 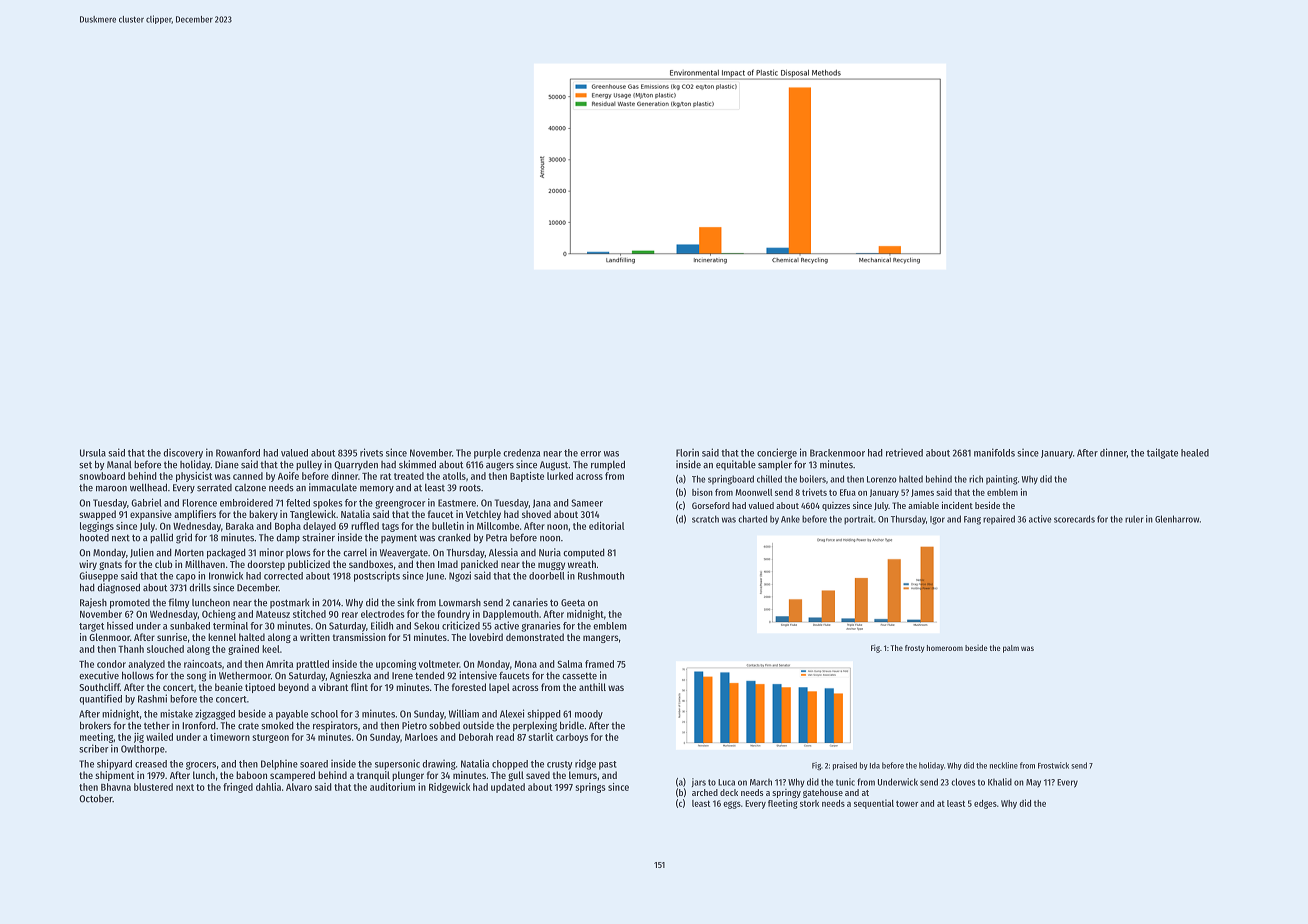 What do you see at coordinates (153, 787) in the document?
I see `blustered` at bounding box center [153, 787].
